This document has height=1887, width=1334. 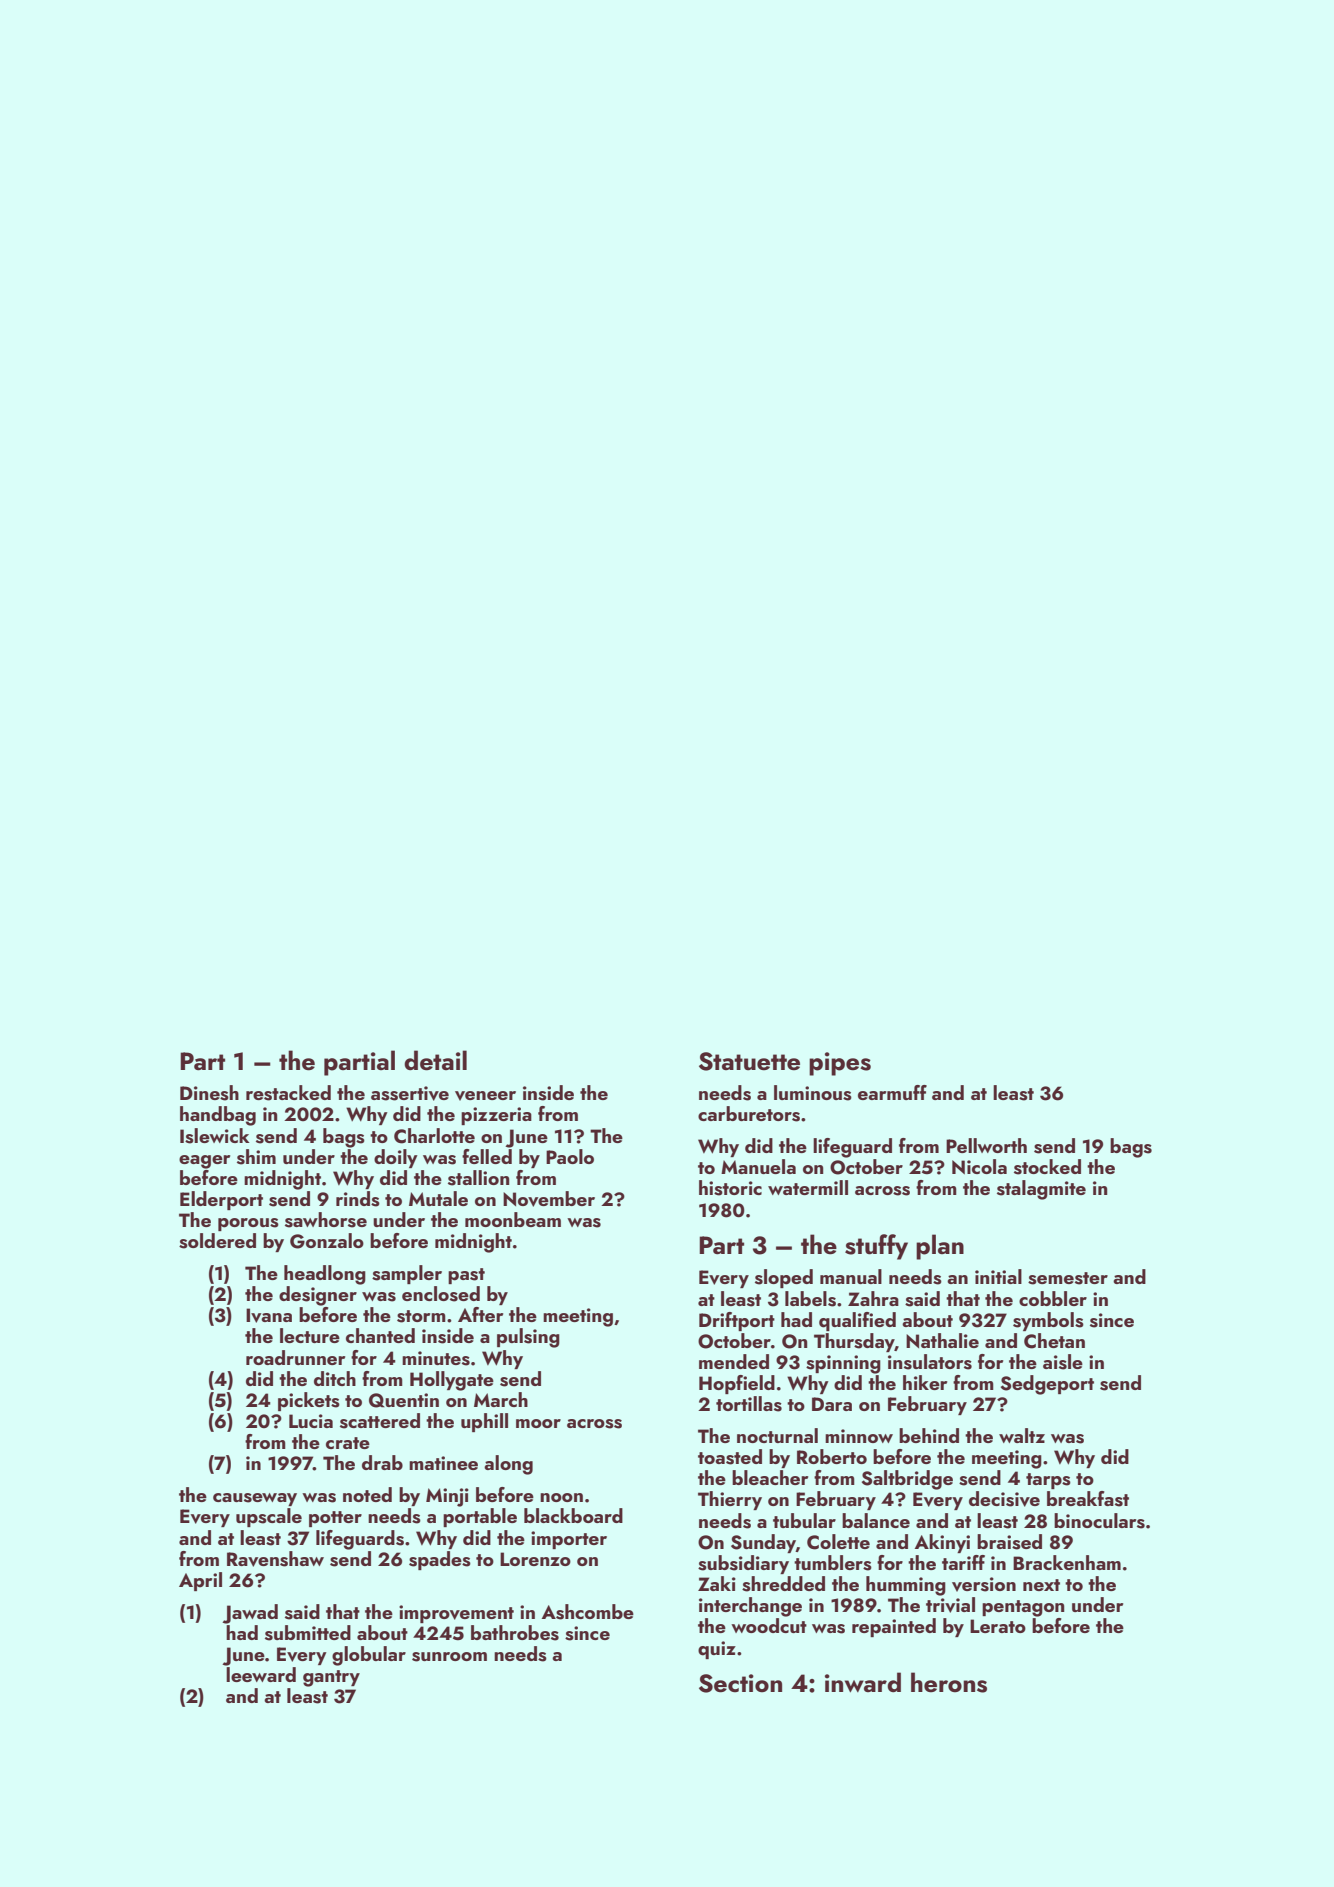 What do you see at coordinates (1041, 1190) in the document?
I see `stalagmite` at bounding box center [1041, 1190].
